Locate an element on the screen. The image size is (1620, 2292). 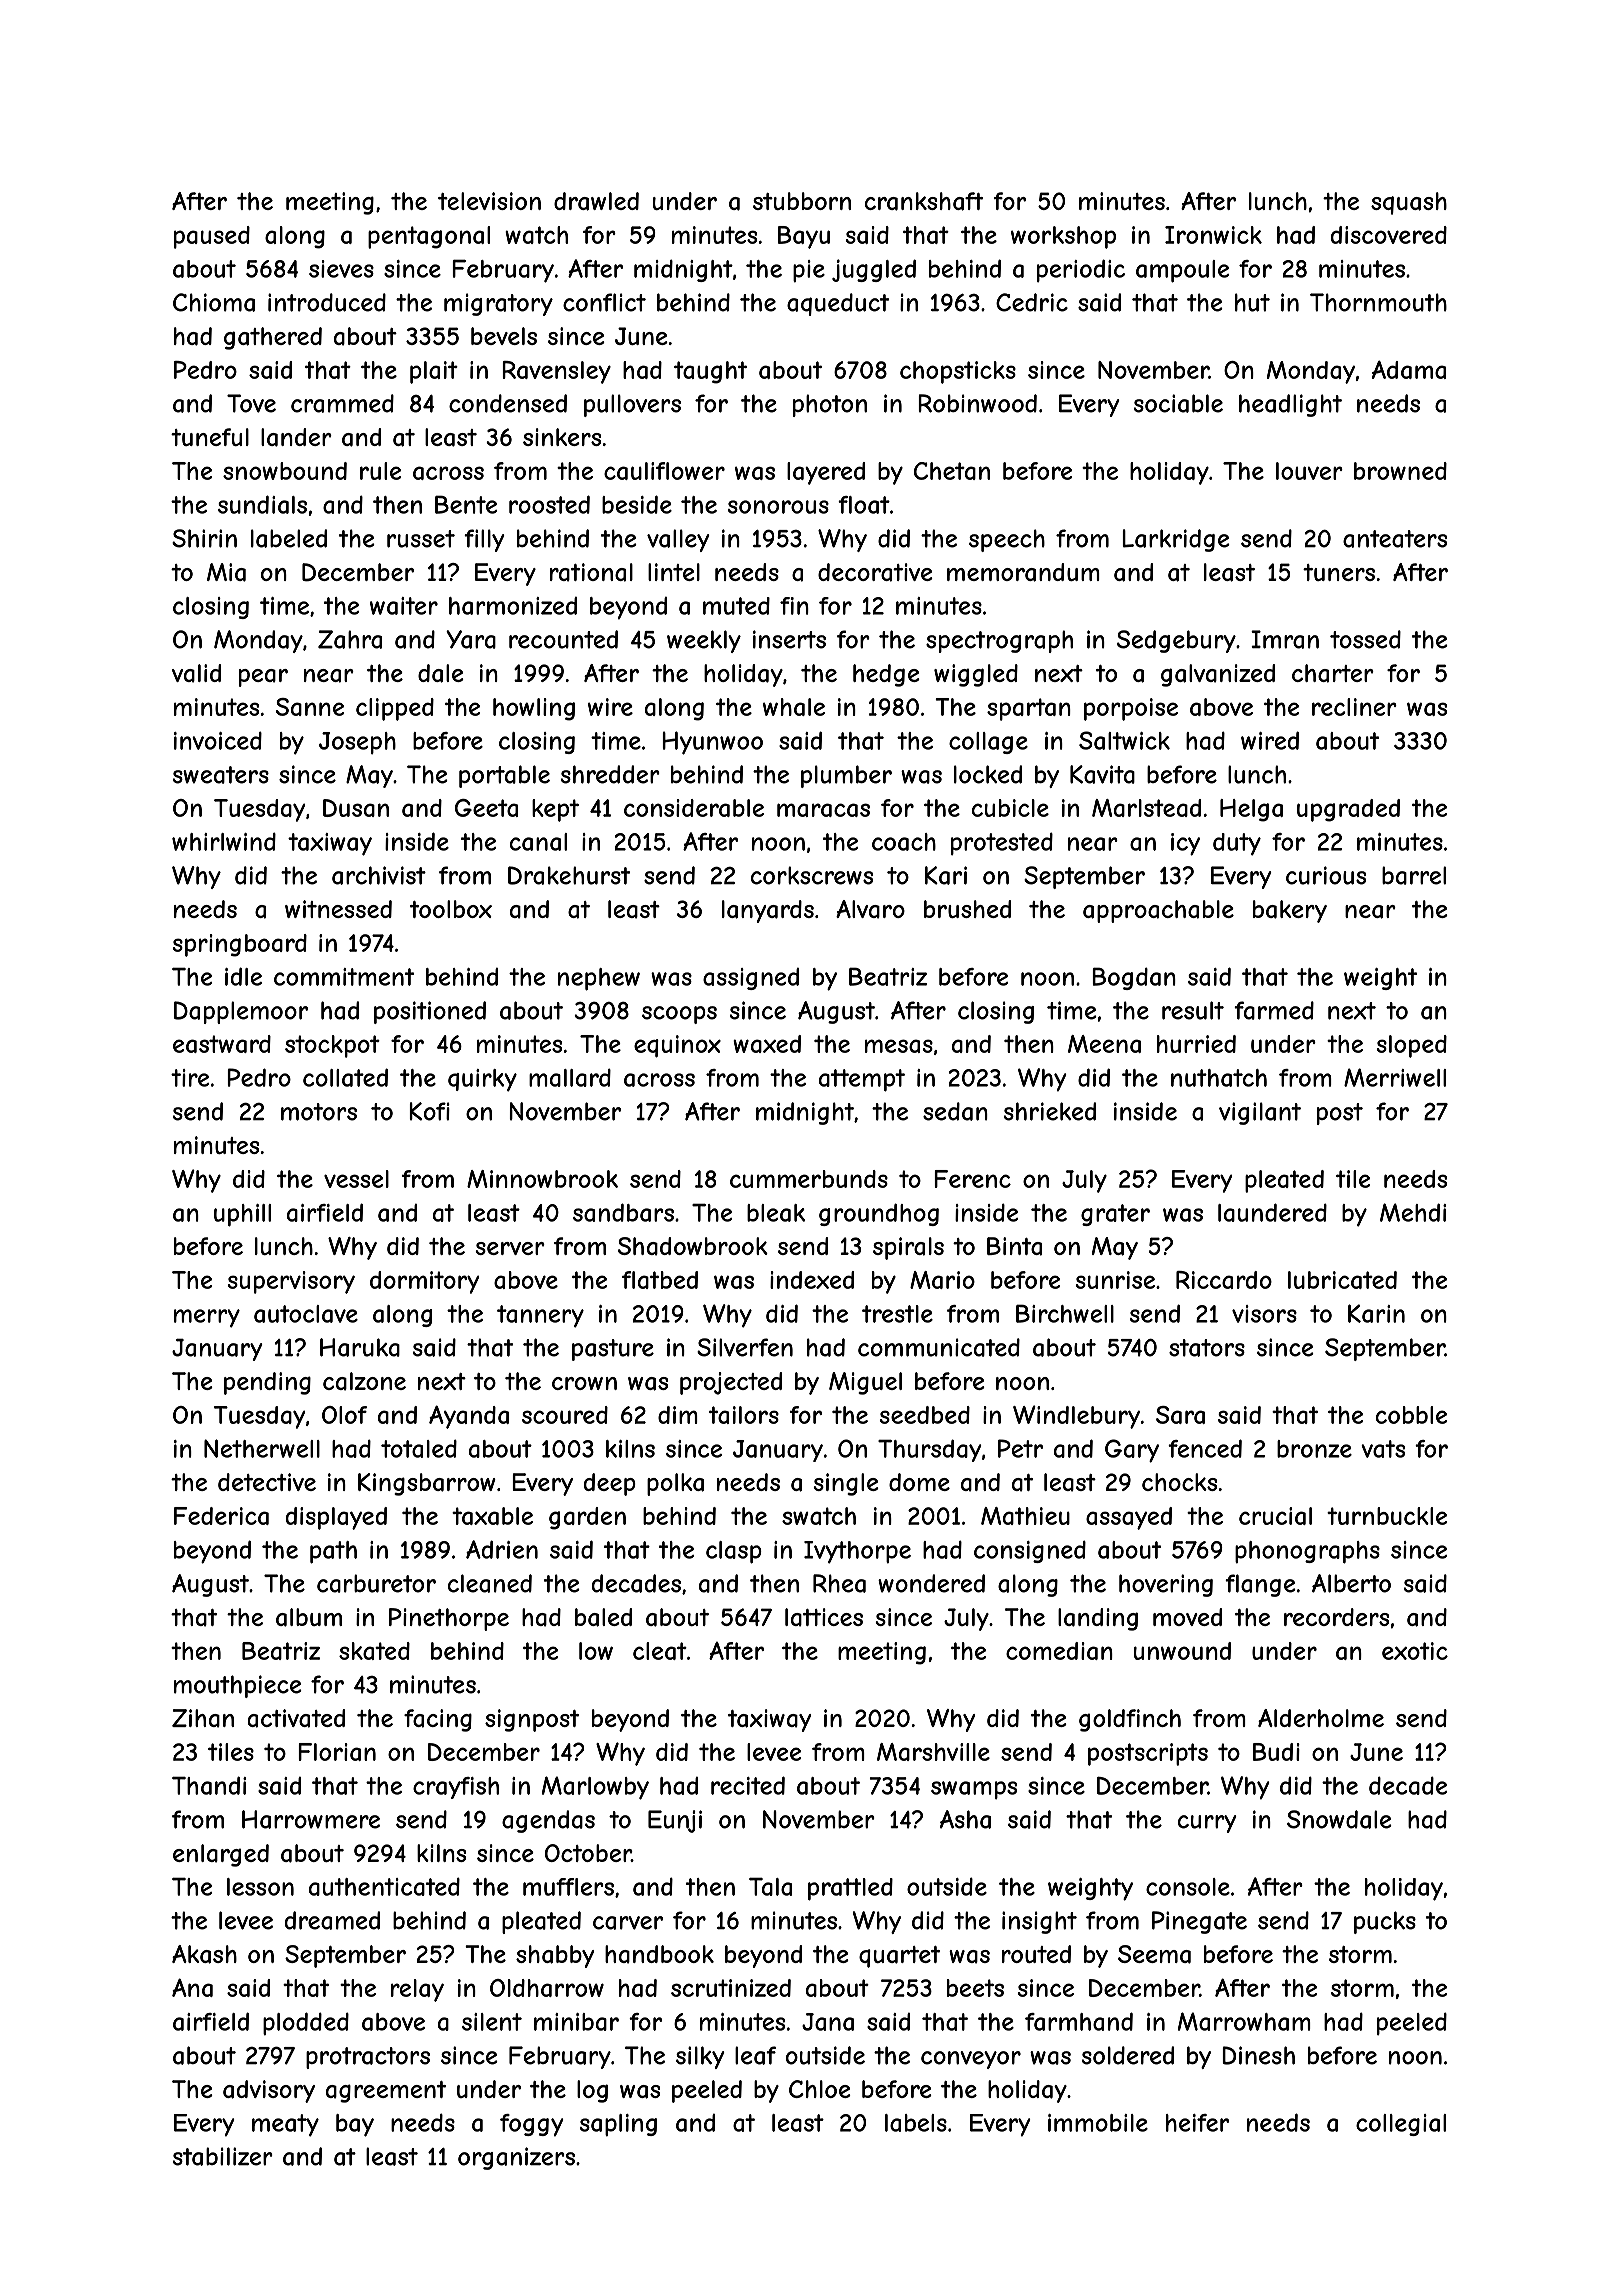
Harrowmere is located at coordinates (311, 1819).
